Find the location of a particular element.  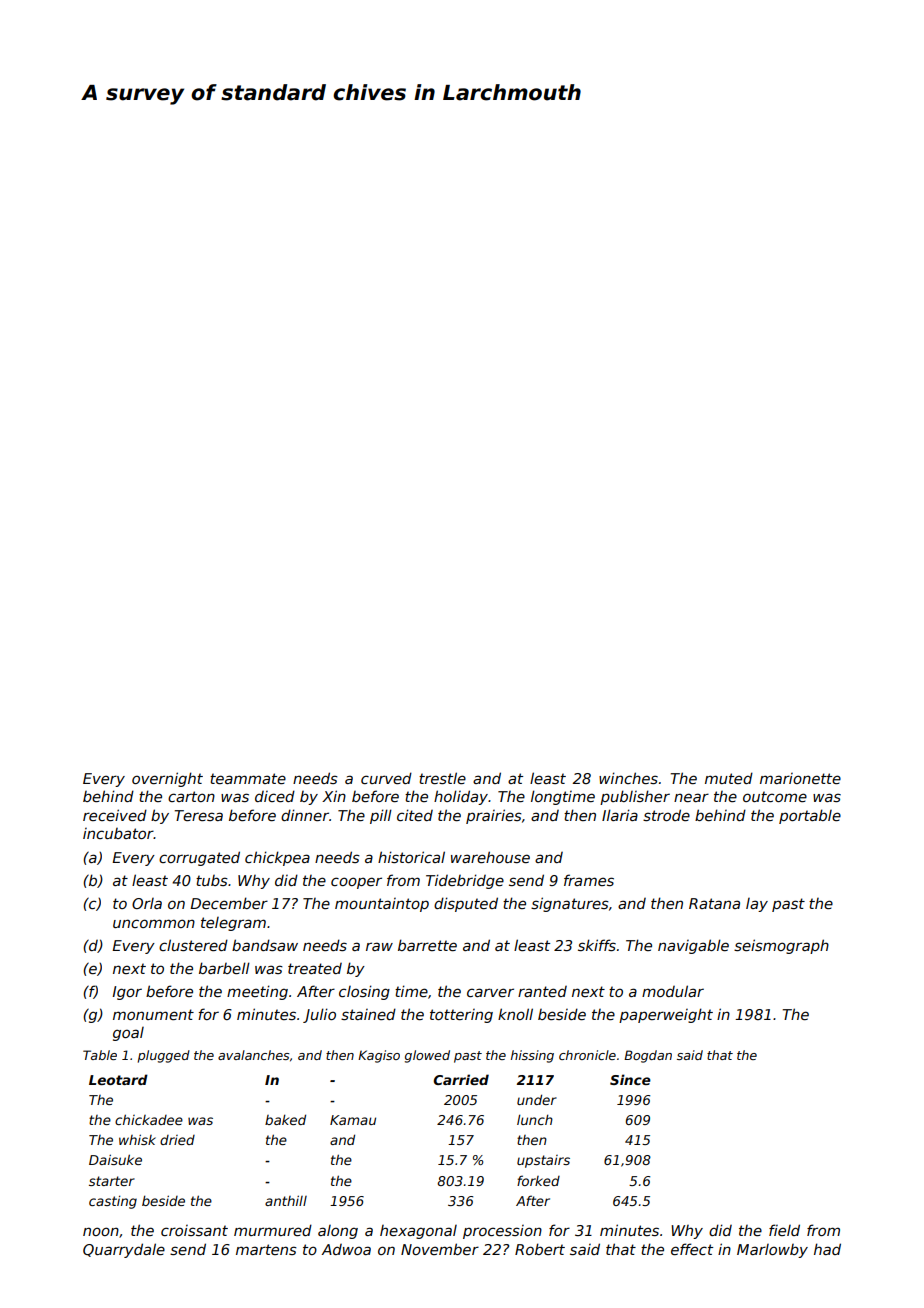

procession is located at coordinates (502, 1232).
